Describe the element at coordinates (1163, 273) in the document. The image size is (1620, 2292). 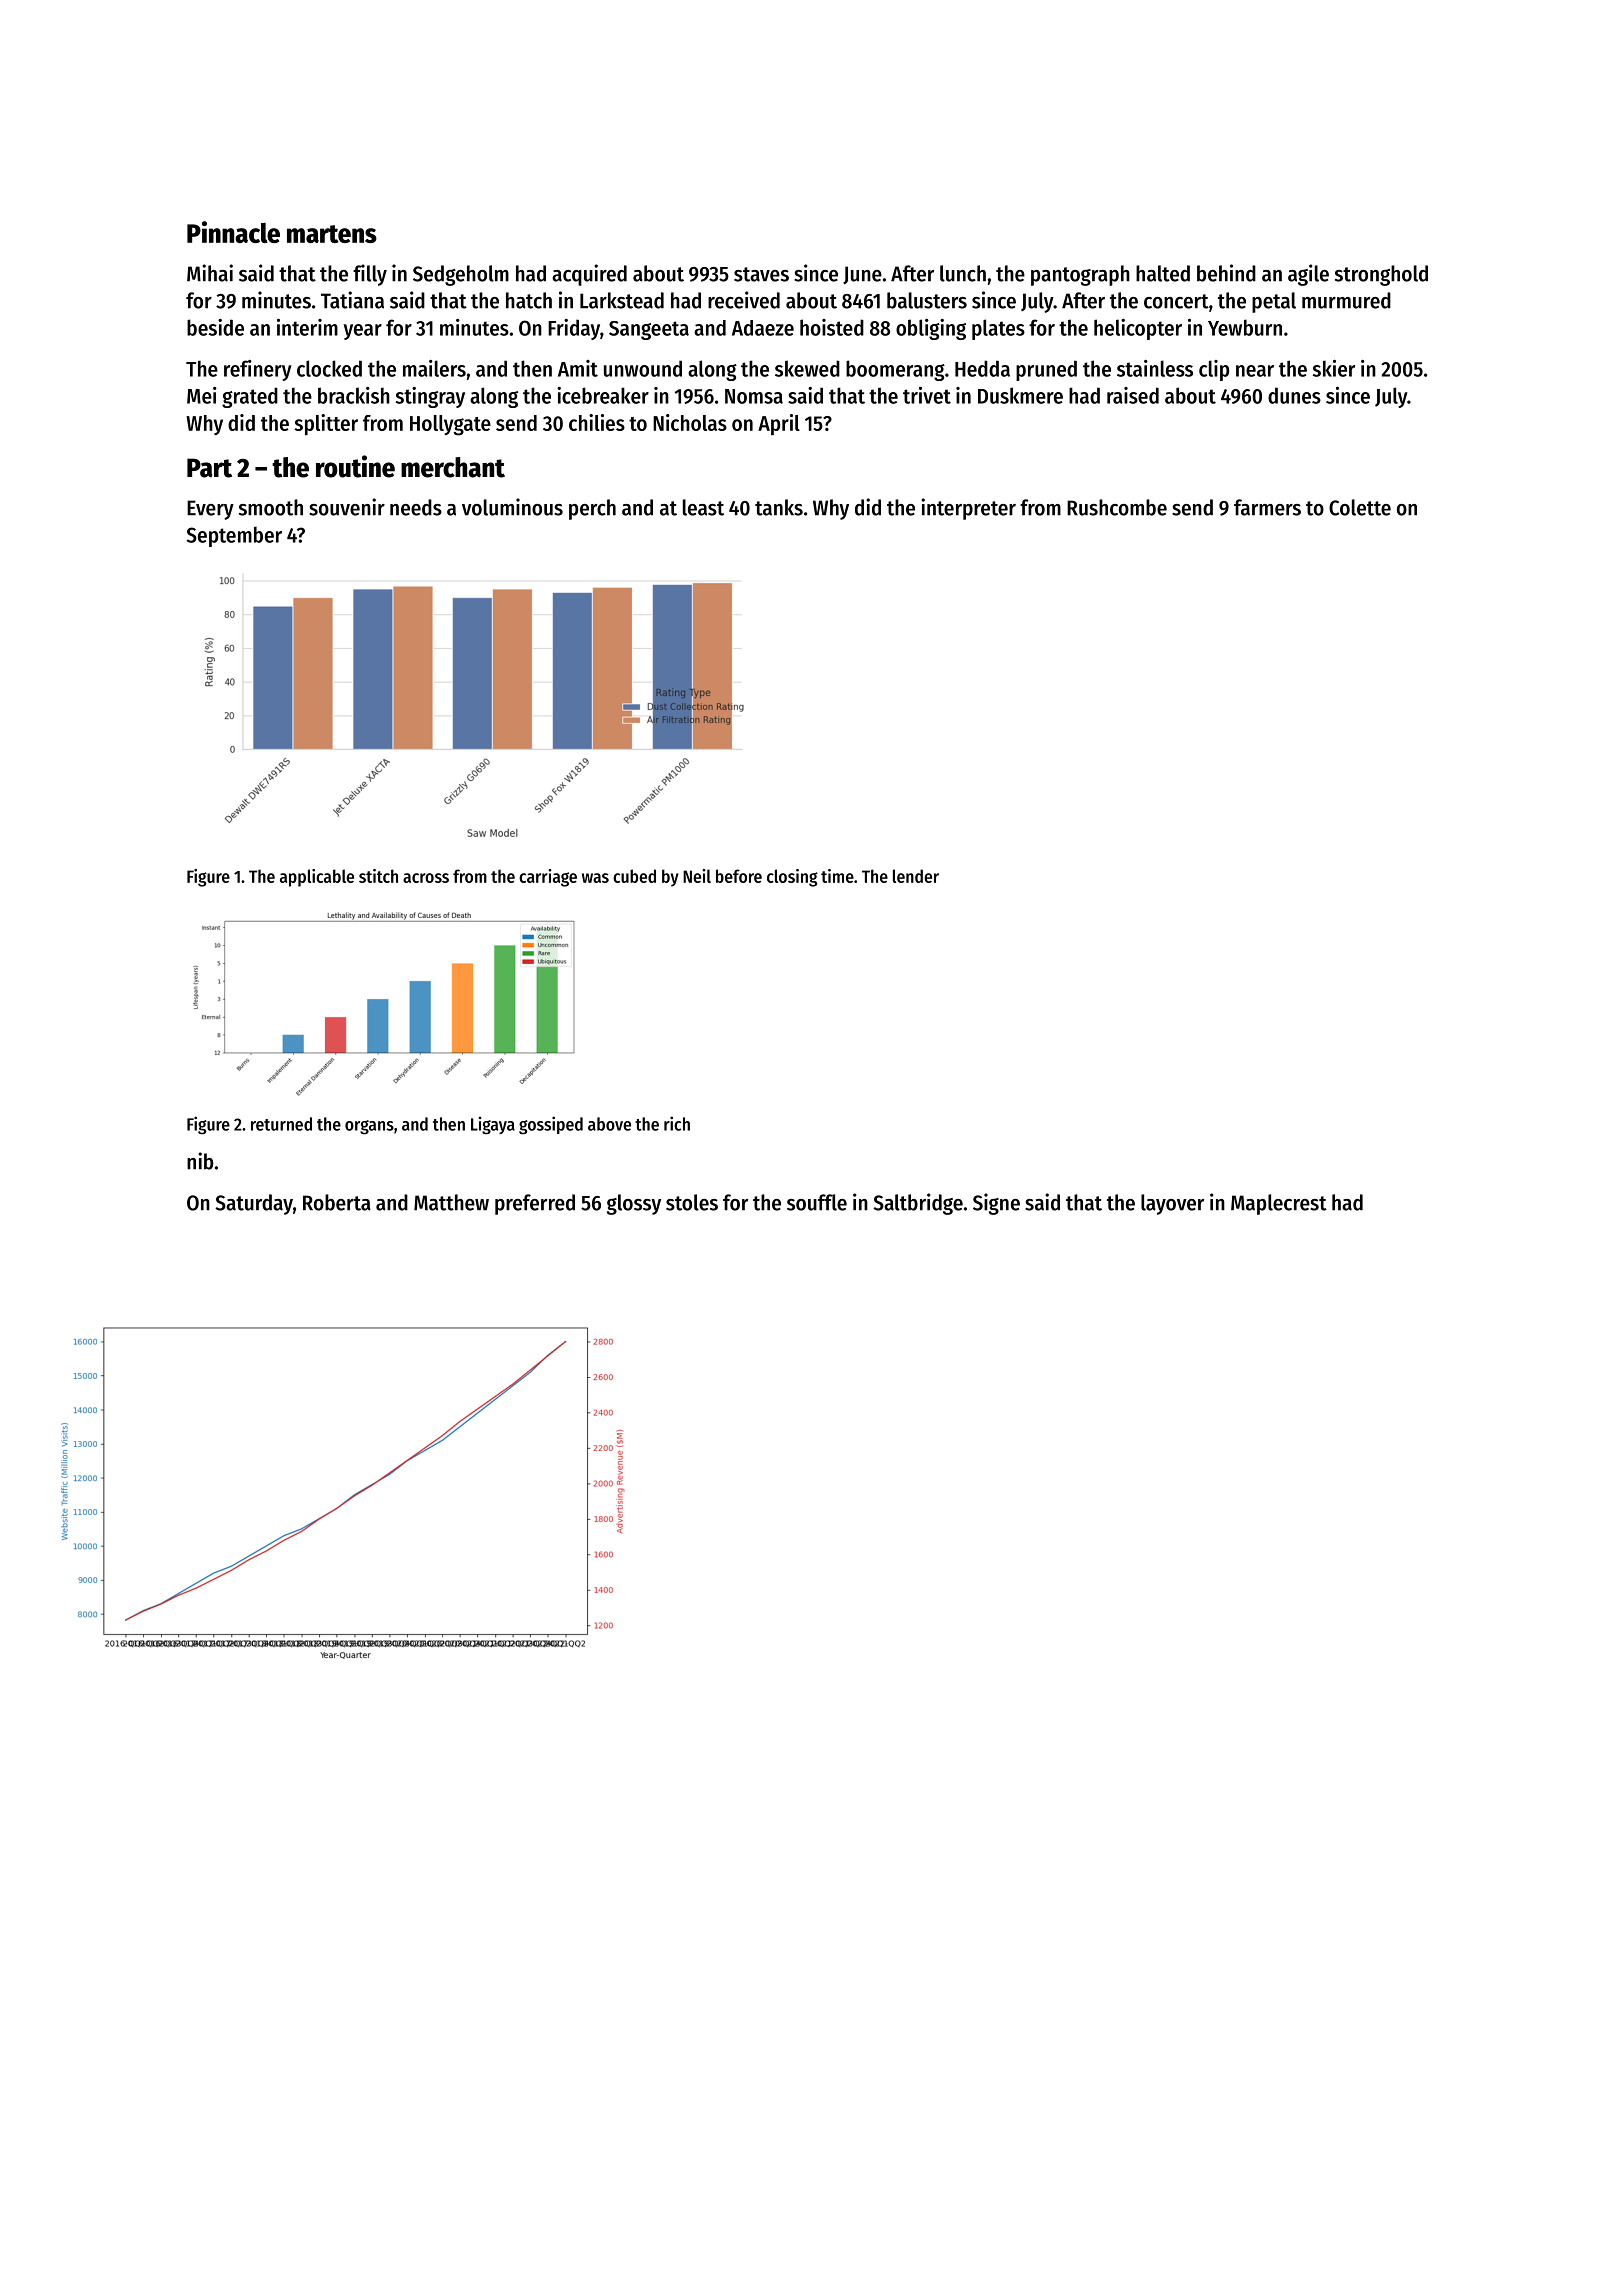
I see `halted` at that location.
